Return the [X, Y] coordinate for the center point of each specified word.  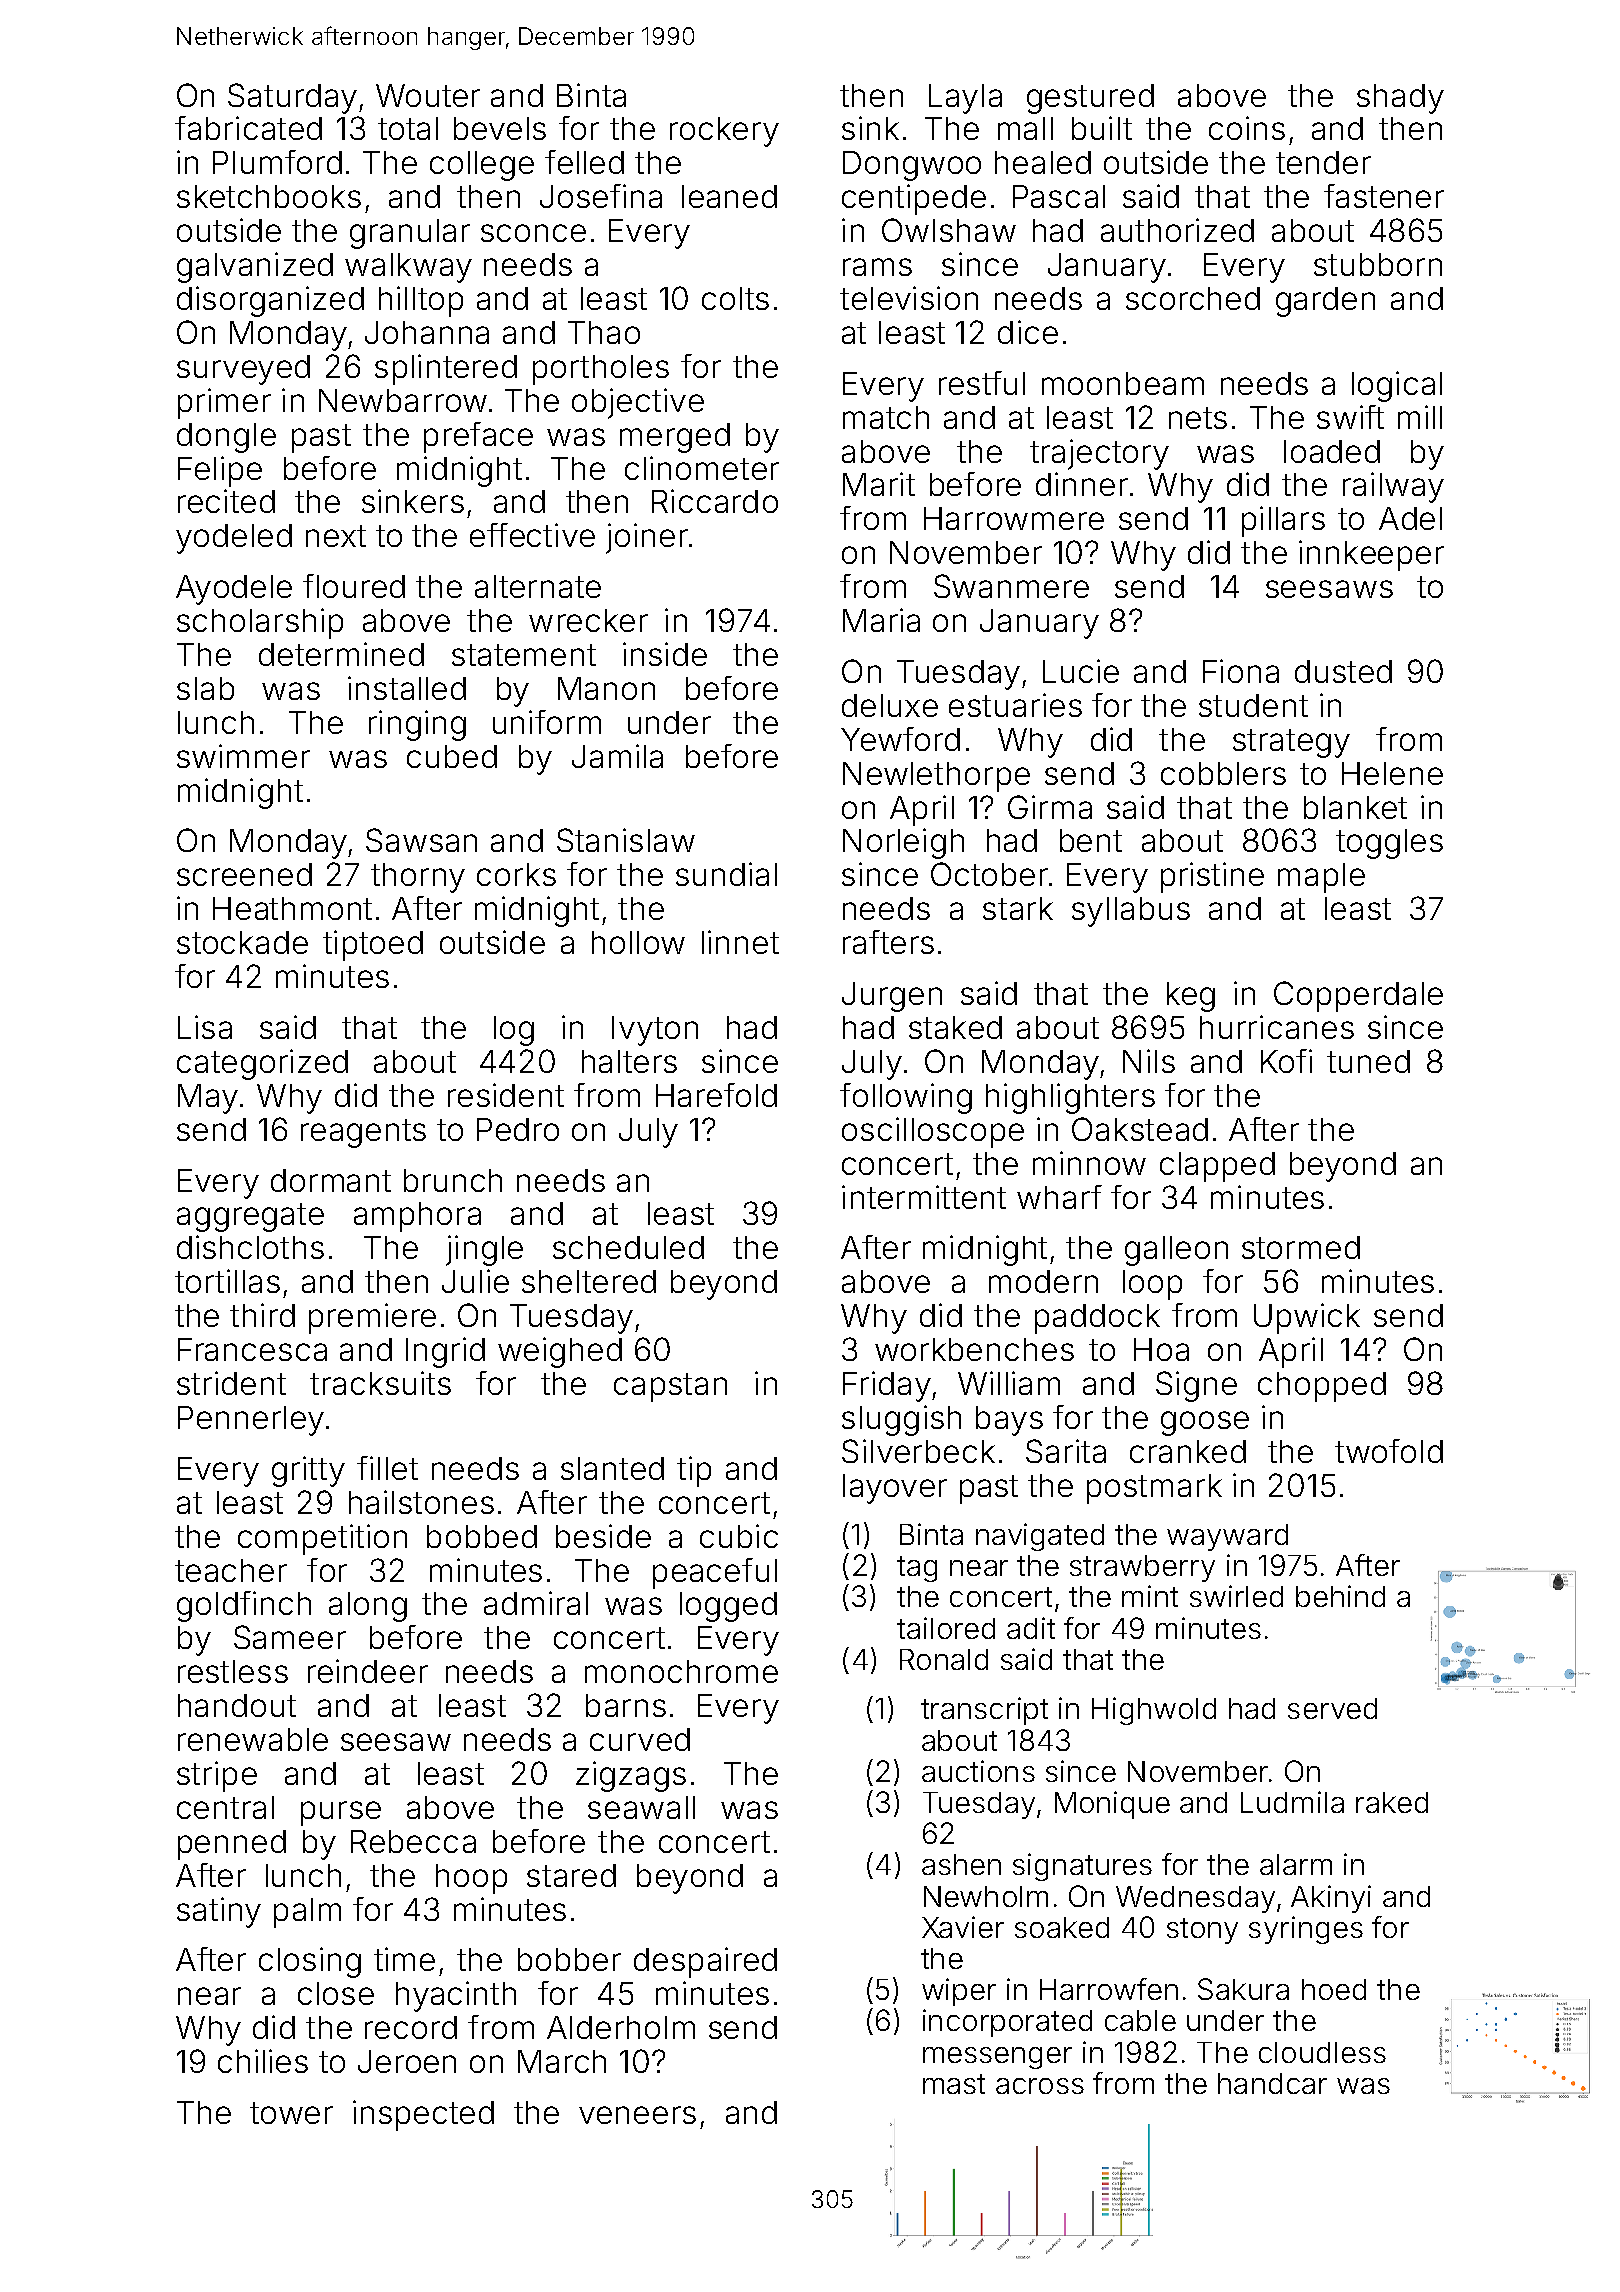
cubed [452, 756]
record [411, 2027]
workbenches [974, 1349]
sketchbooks [269, 196]
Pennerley [251, 1421]
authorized [1177, 230]
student [1253, 705]
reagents [363, 1133]
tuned [1368, 1061]
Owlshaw [949, 230]
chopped [1322, 1387]
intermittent [924, 1197]
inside [665, 654]
